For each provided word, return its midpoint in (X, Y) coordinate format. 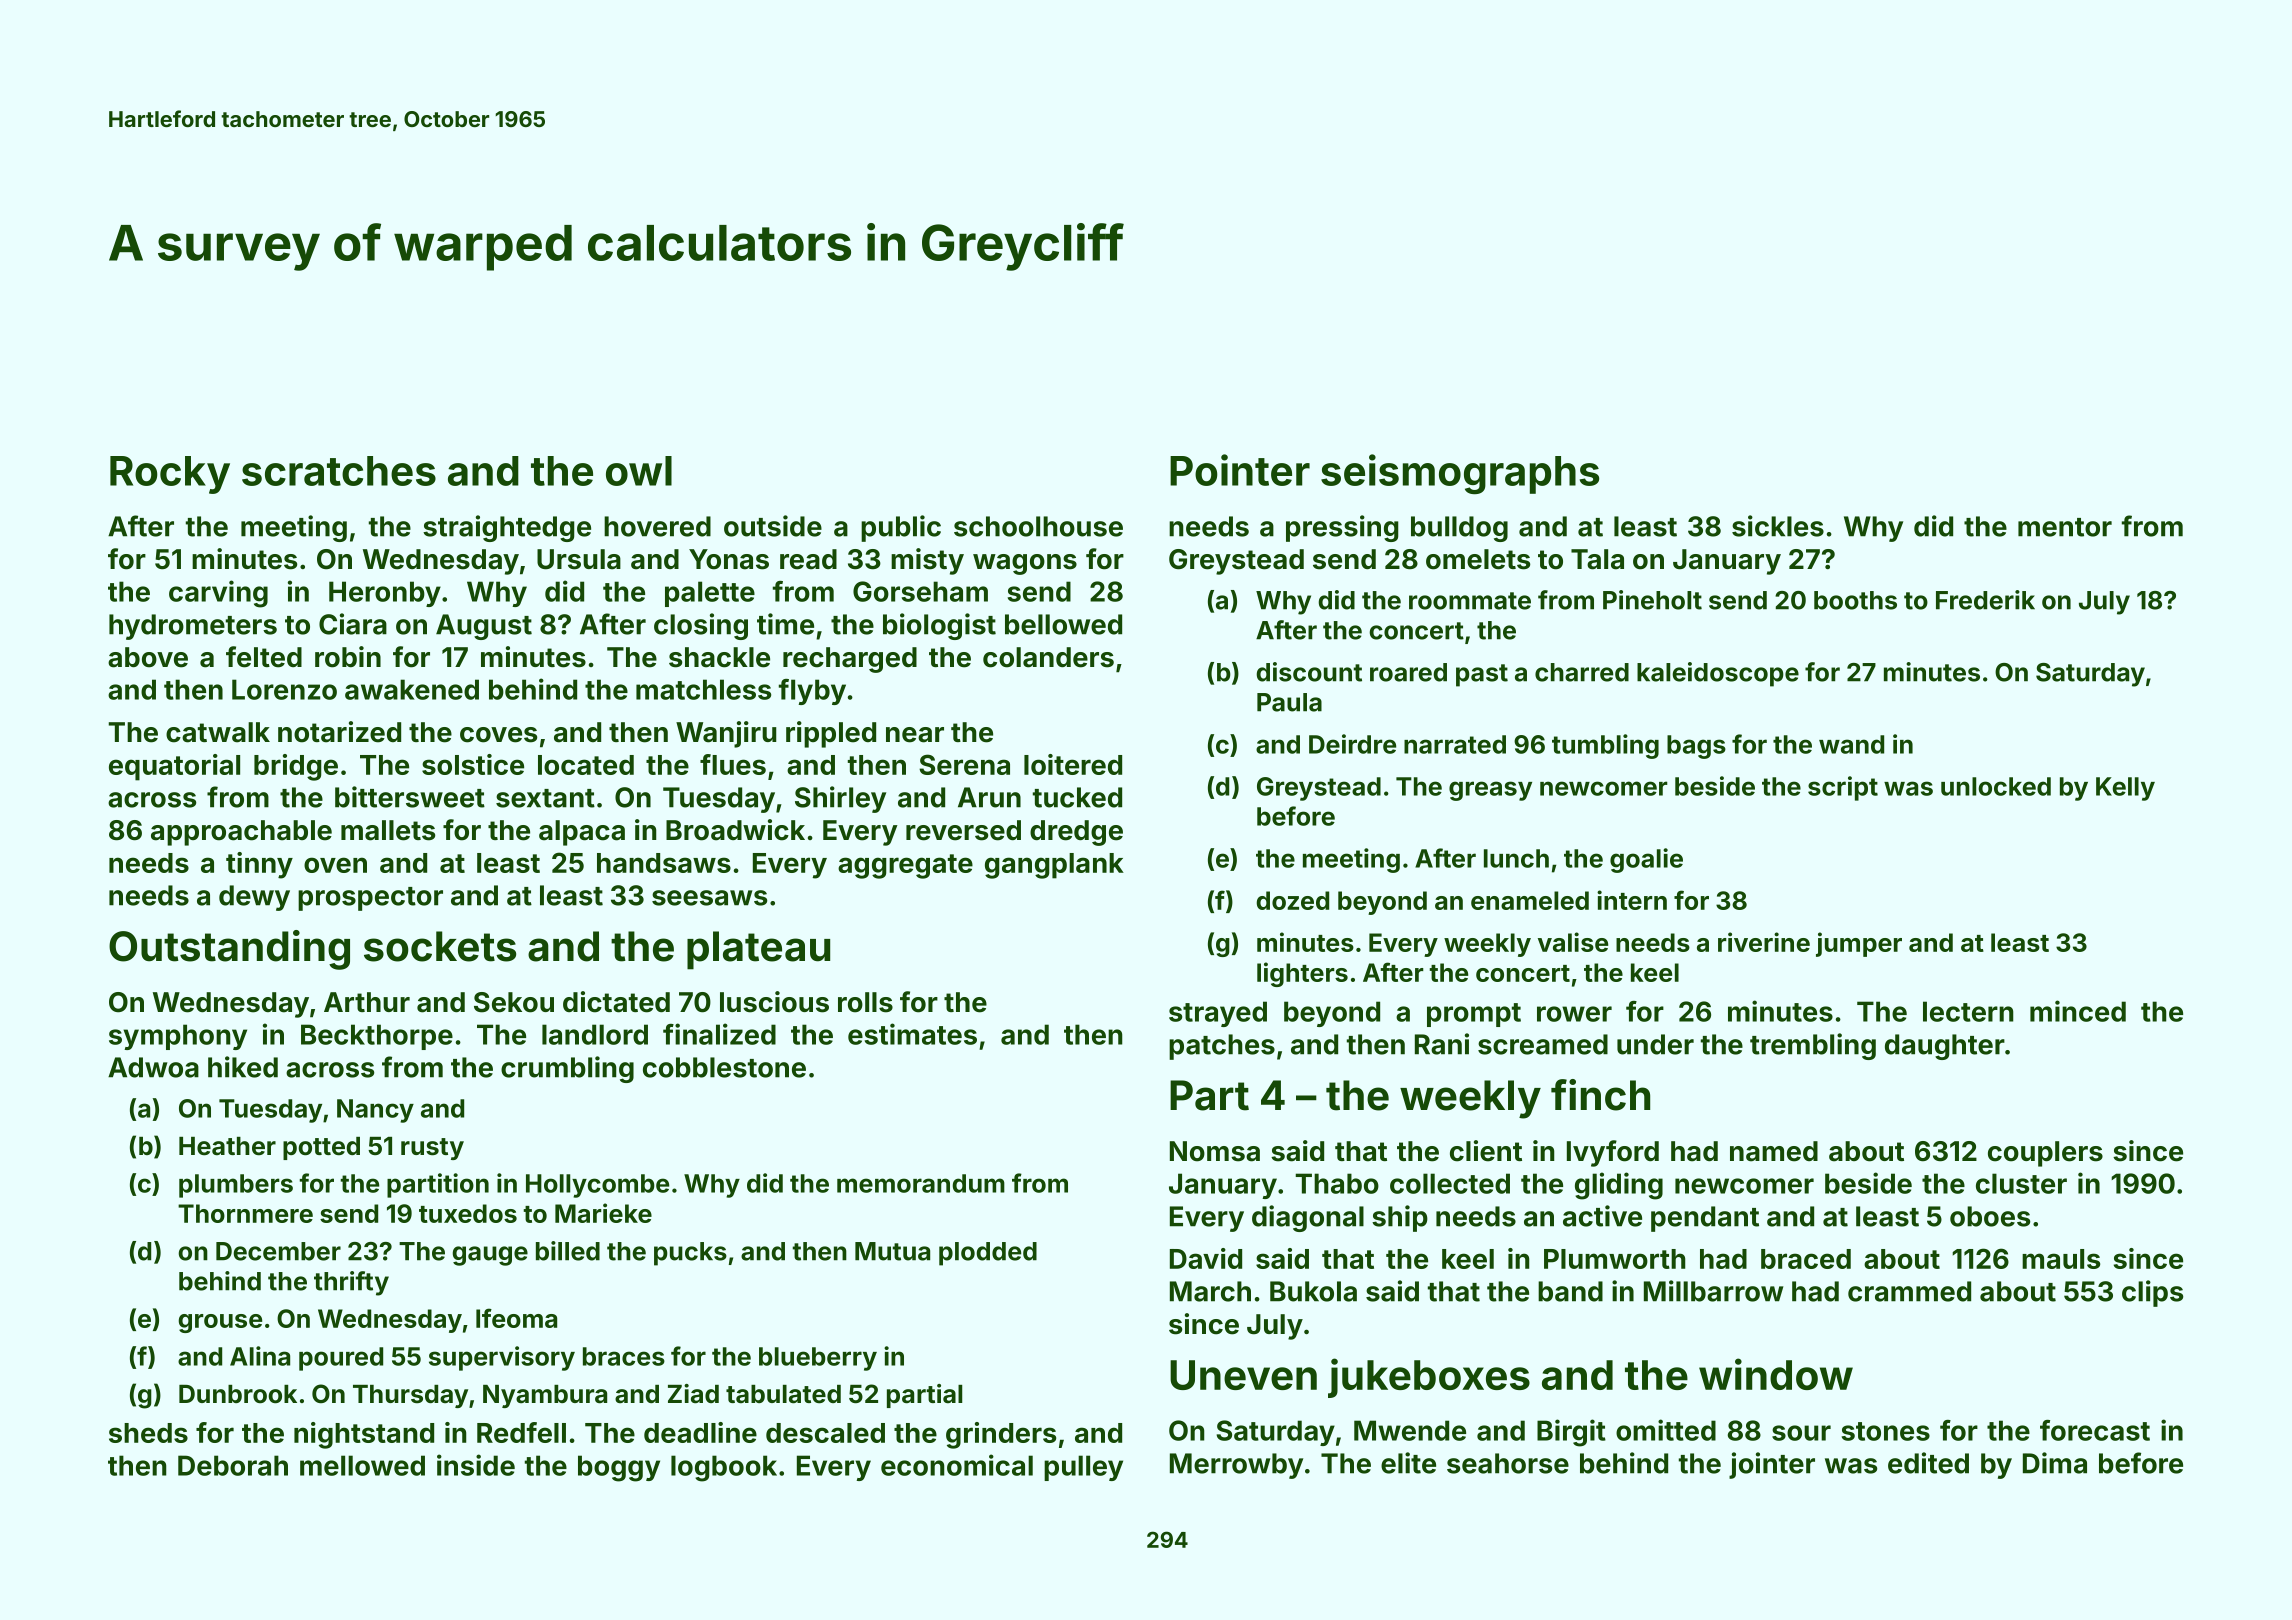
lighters (1302, 974)
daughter (1945, 1047)
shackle (719, 657)
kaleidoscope (1718, 674)
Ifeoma (516, 1318)
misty (927, 561)
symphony (178, 1037)
